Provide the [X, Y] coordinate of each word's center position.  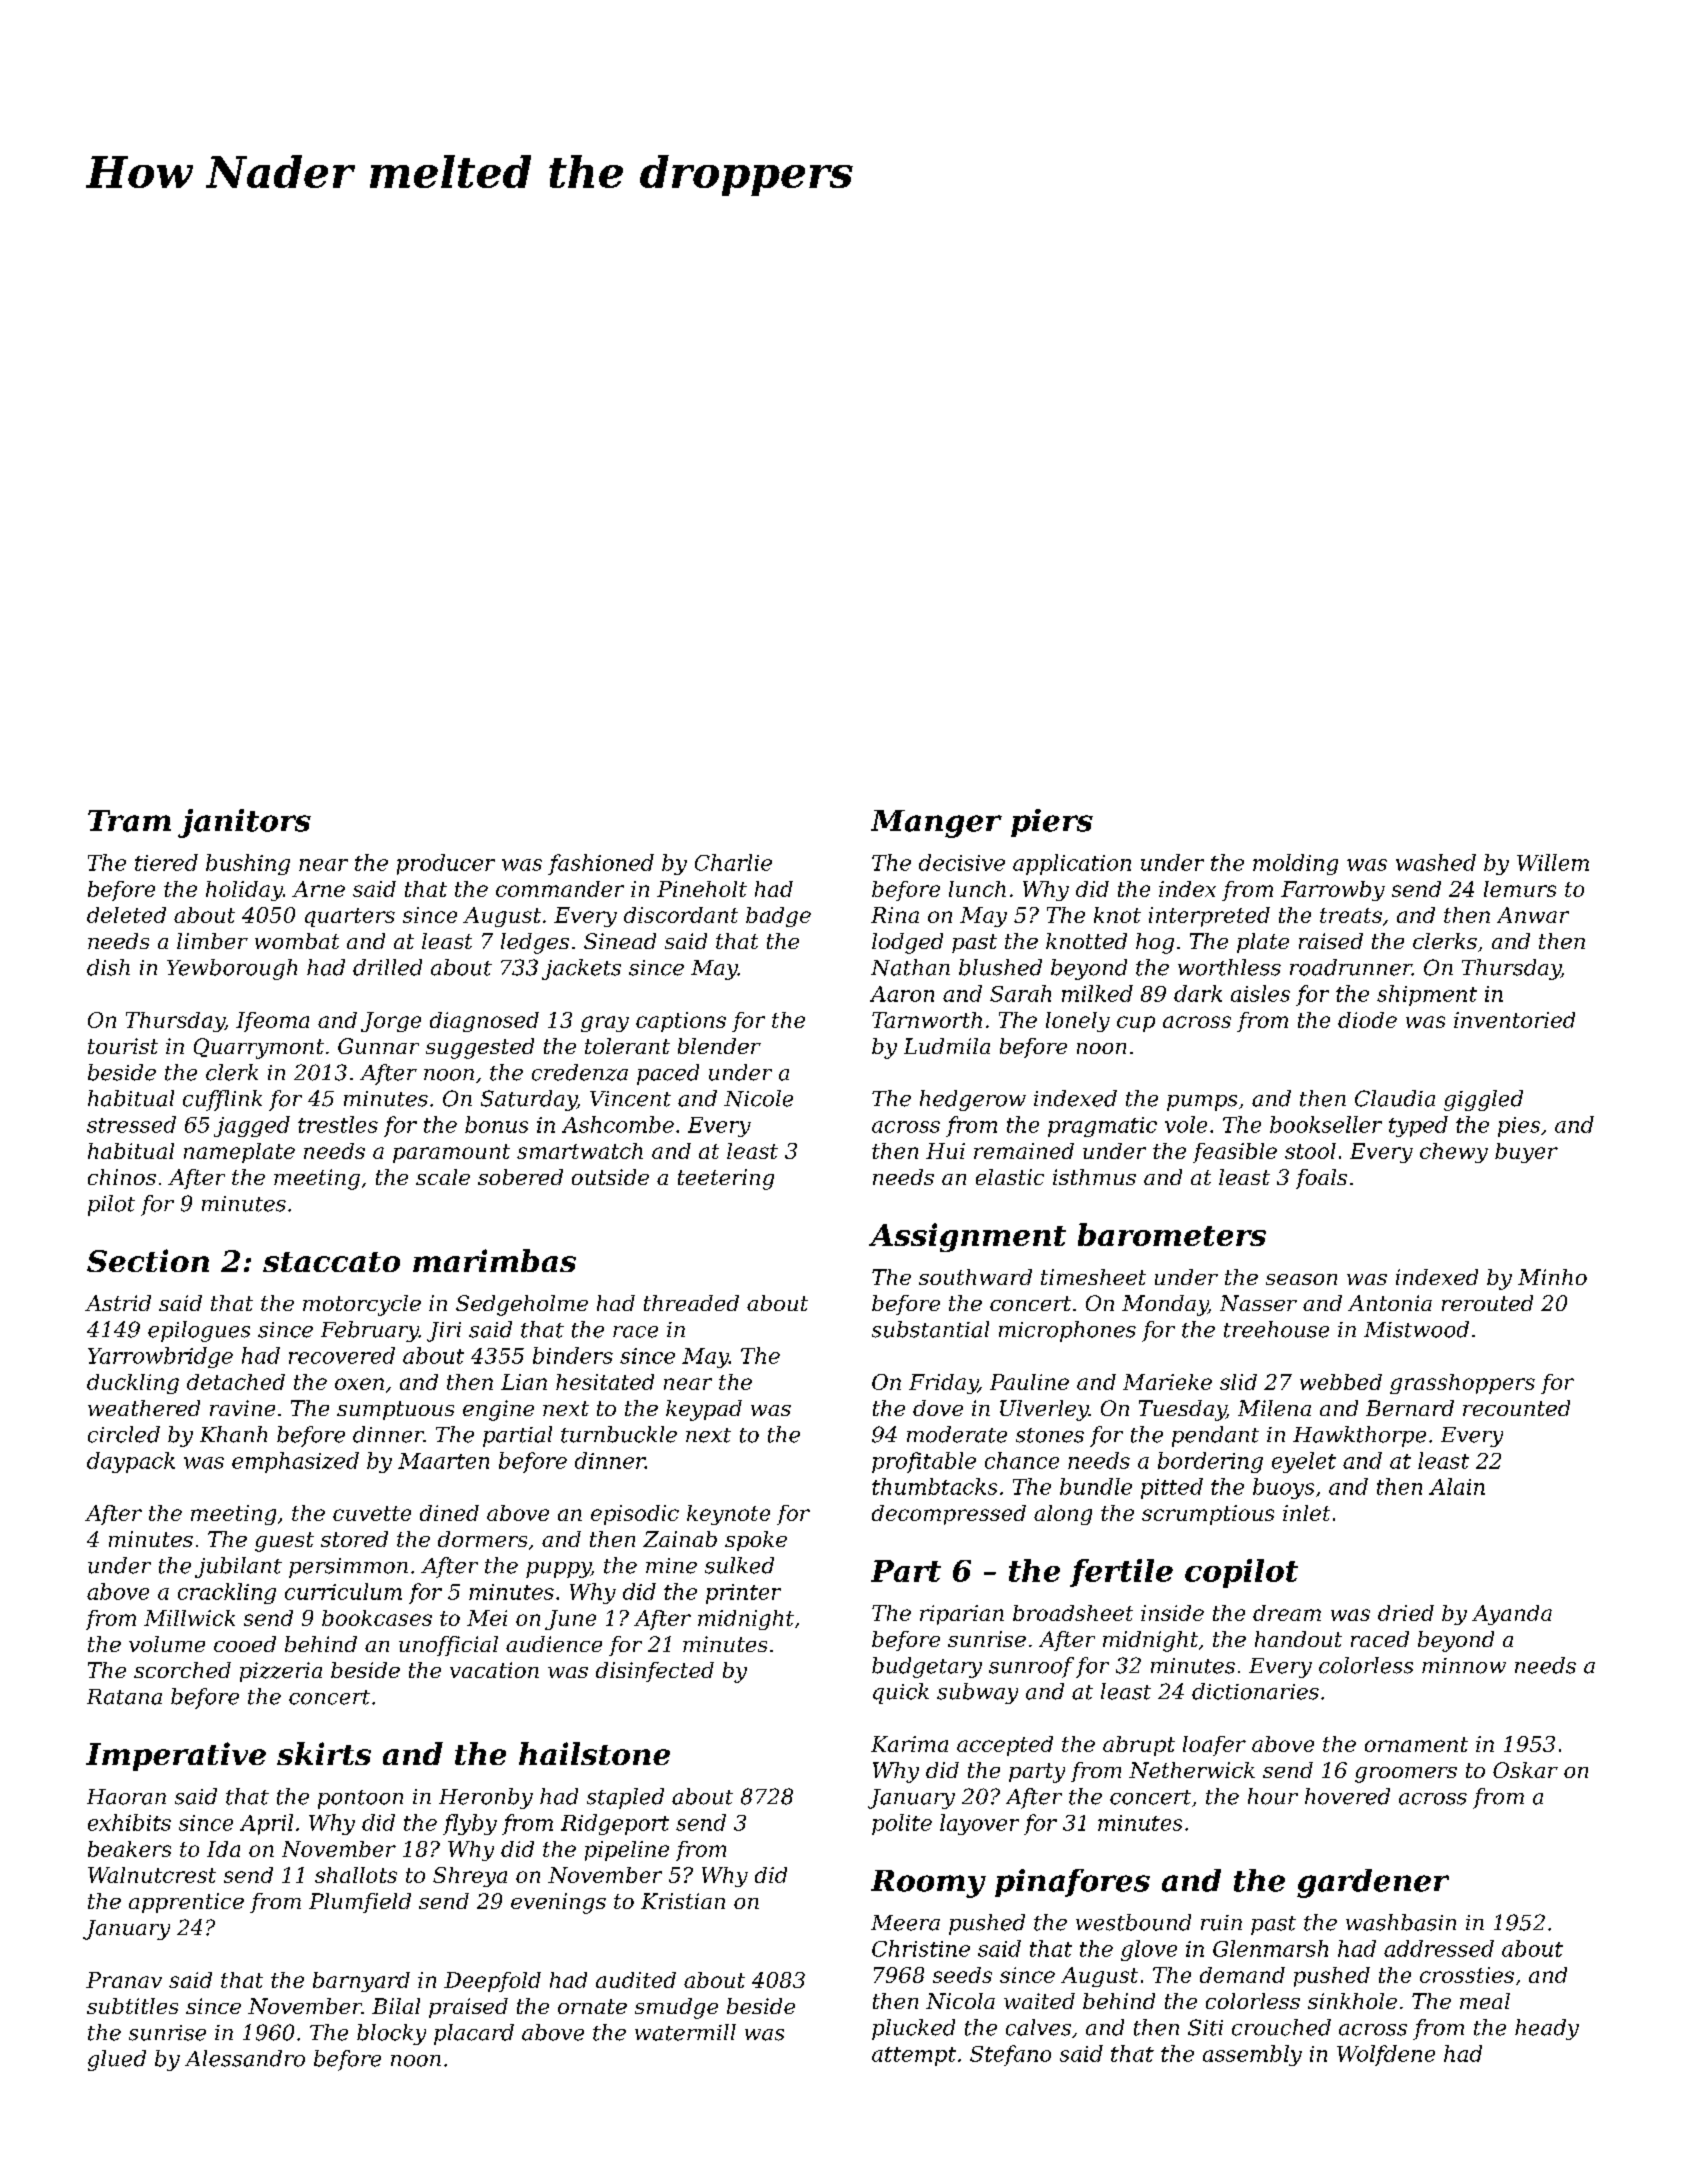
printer [743, 1594]
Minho [1552, 1277]
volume [167, 1644]
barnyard [361, 1982]
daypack [131, 1462]
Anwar [1533, 915]
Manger [936, 824]
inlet [1306, 1513]
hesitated [605, 1382]
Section [148, 1260]
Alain [1457, 1486]
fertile [1121, 1573]
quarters [350, 917]
